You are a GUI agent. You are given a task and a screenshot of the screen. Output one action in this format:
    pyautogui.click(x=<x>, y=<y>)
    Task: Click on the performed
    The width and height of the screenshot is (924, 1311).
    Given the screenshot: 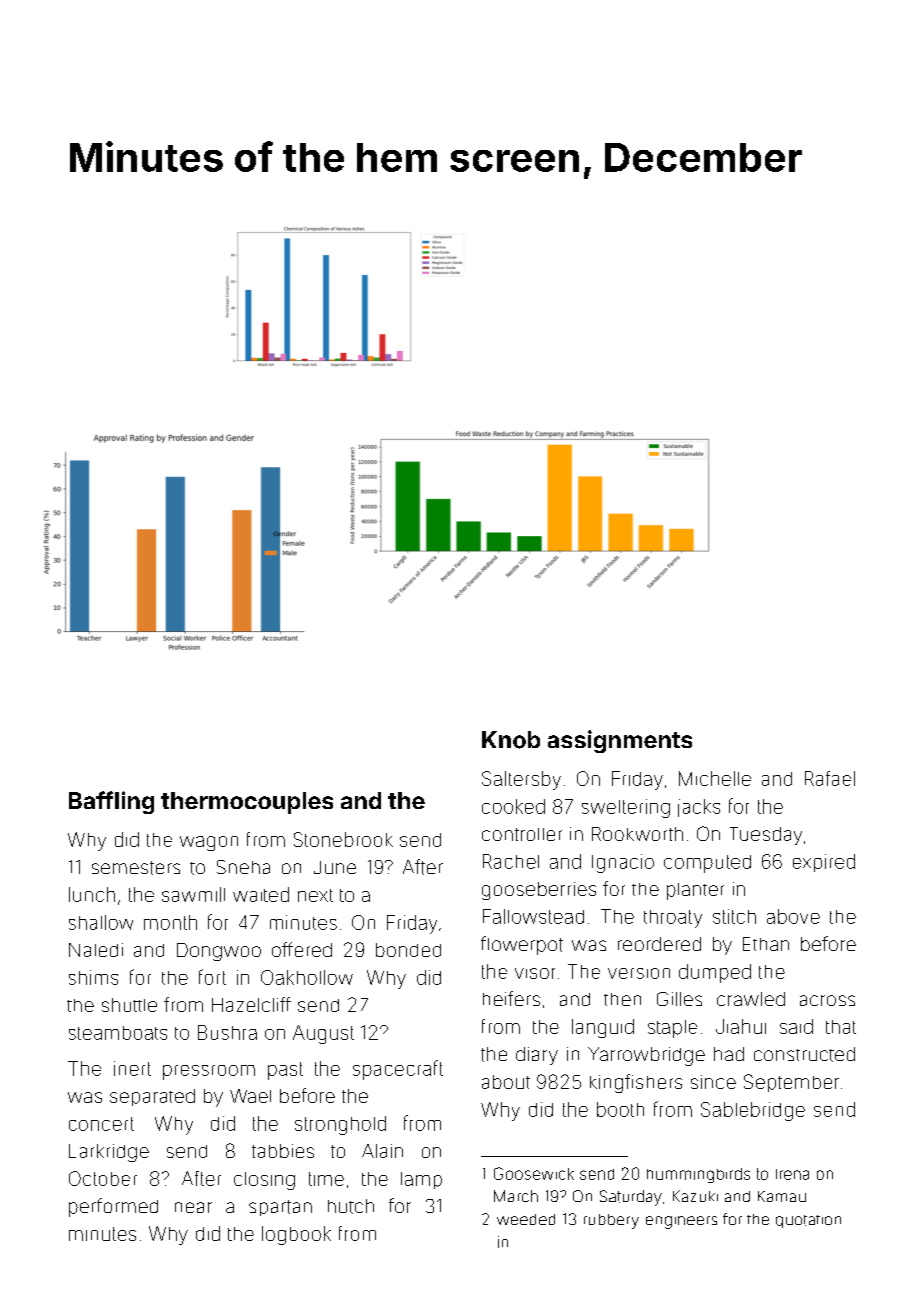 What is the action you would take?
    pyautogui.click(x=113, y=1207)
